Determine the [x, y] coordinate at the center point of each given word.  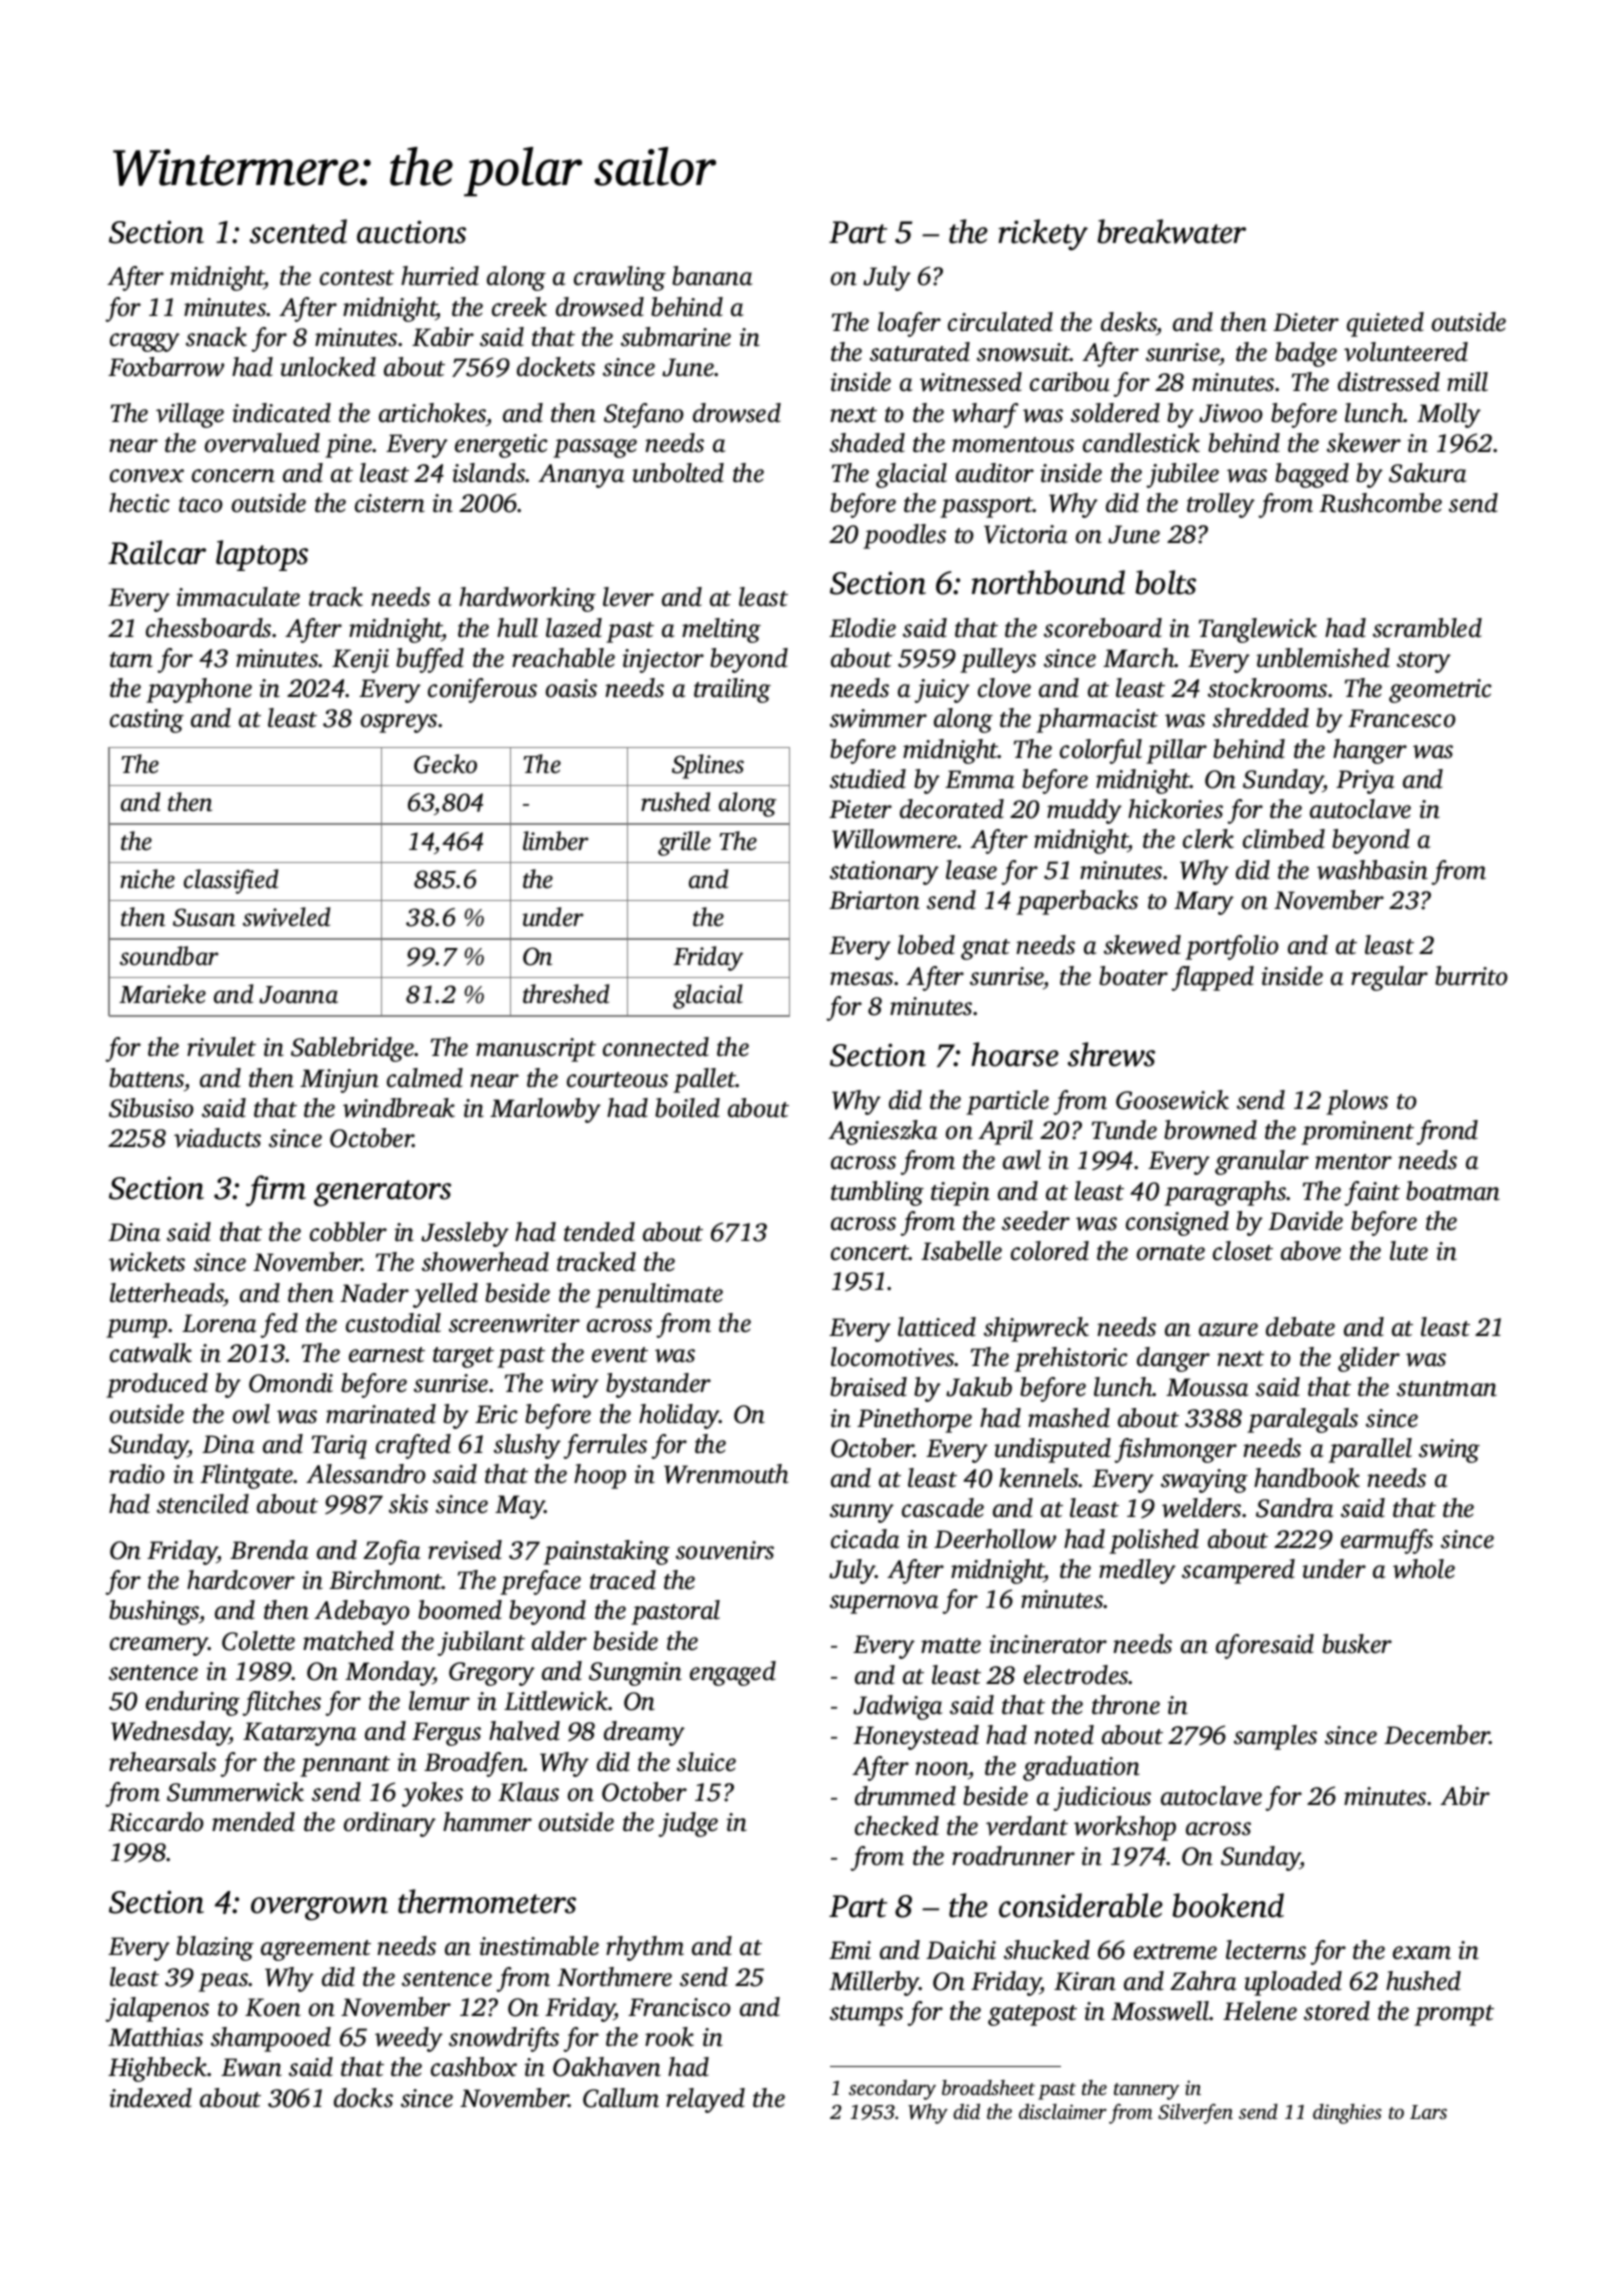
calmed [425, 1078]
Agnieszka [882, 1132]
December [1437, 1735]
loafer [909, 324]
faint [1372, 1193]
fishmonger [1175, 1450]
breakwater [1171, 231]
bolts [1165, 582]
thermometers [487, 1901]
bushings [154, 1612]
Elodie [862, 628]
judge [688, 1824]
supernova [884, 1604]
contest [357, 278]
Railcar [157, 552]
